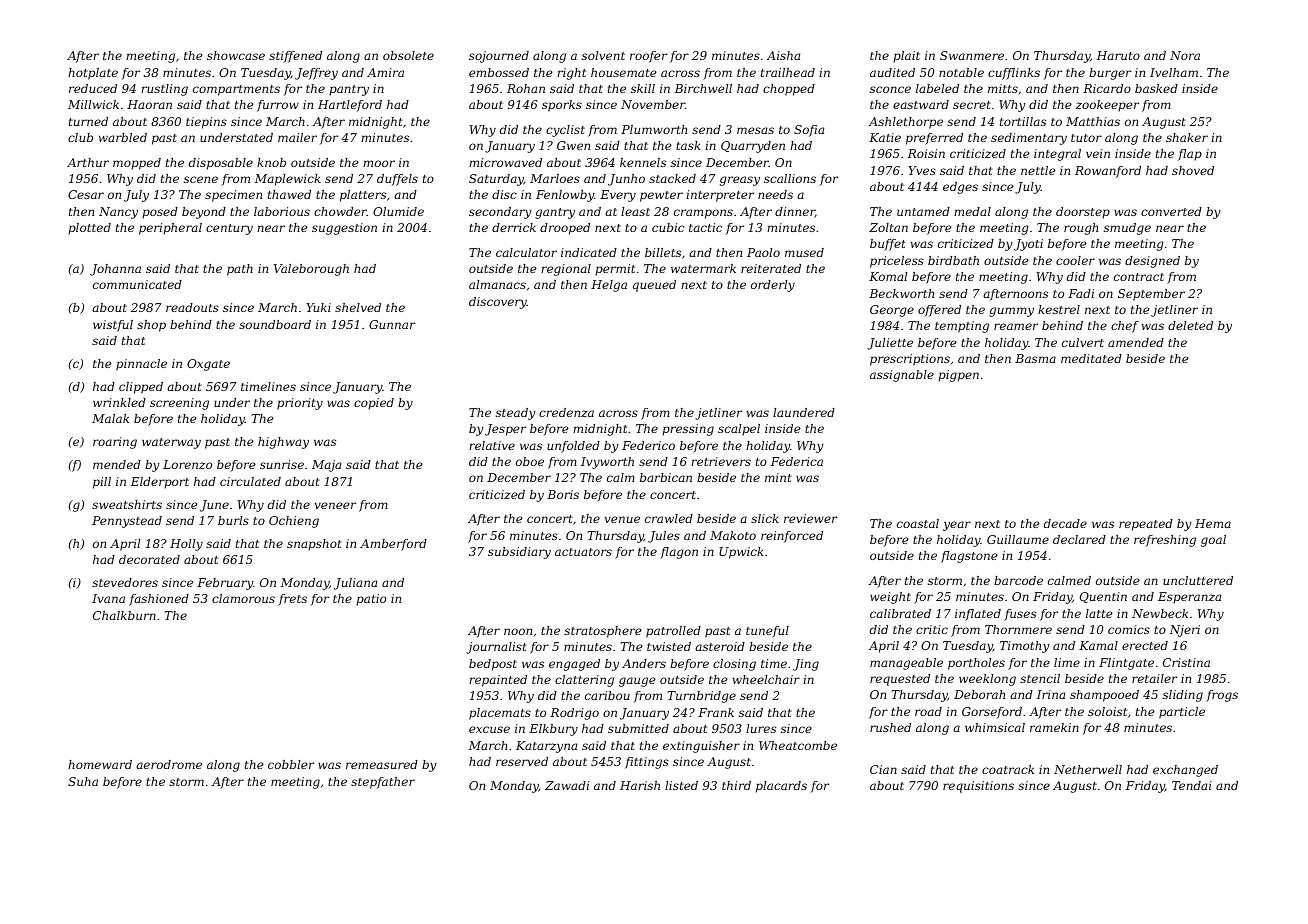 Image resolution: width=1308 pixels, height=924 pixels. Describe the element at coordinates (603, 55) in the page. I see `solvent` at that location.
